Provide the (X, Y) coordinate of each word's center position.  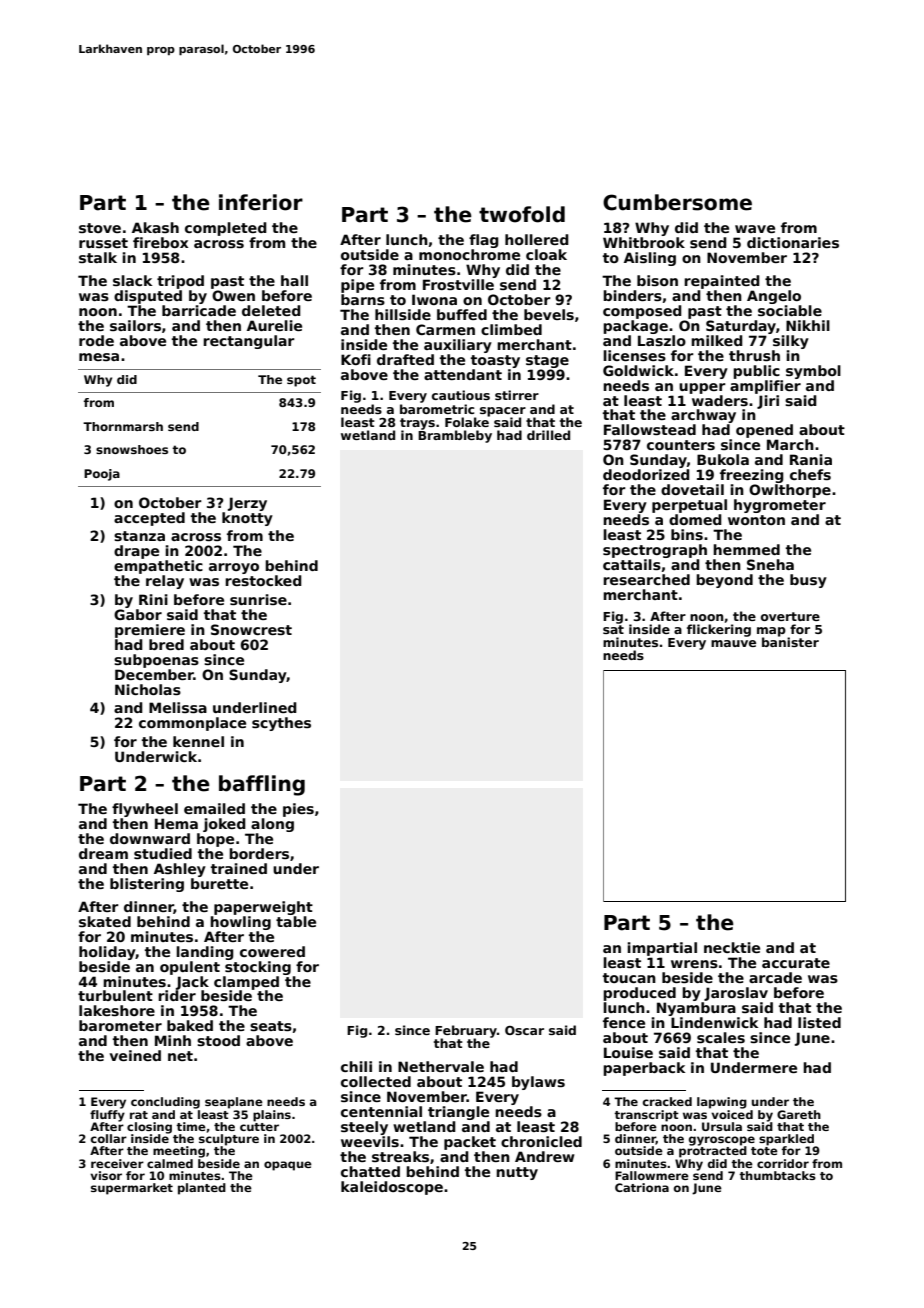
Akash (155, 227)
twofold (522, 214)
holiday (107, 953)
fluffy (107, 1116)
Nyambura (696, 1009)
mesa (99, 357)
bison (657, 280)
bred (166, 644)
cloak (546, 254)
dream (103, 853)
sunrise (258, 599)
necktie (732, 947)
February (466, 1031)
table (296, 921)
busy (808, 581)
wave (755, 229)
